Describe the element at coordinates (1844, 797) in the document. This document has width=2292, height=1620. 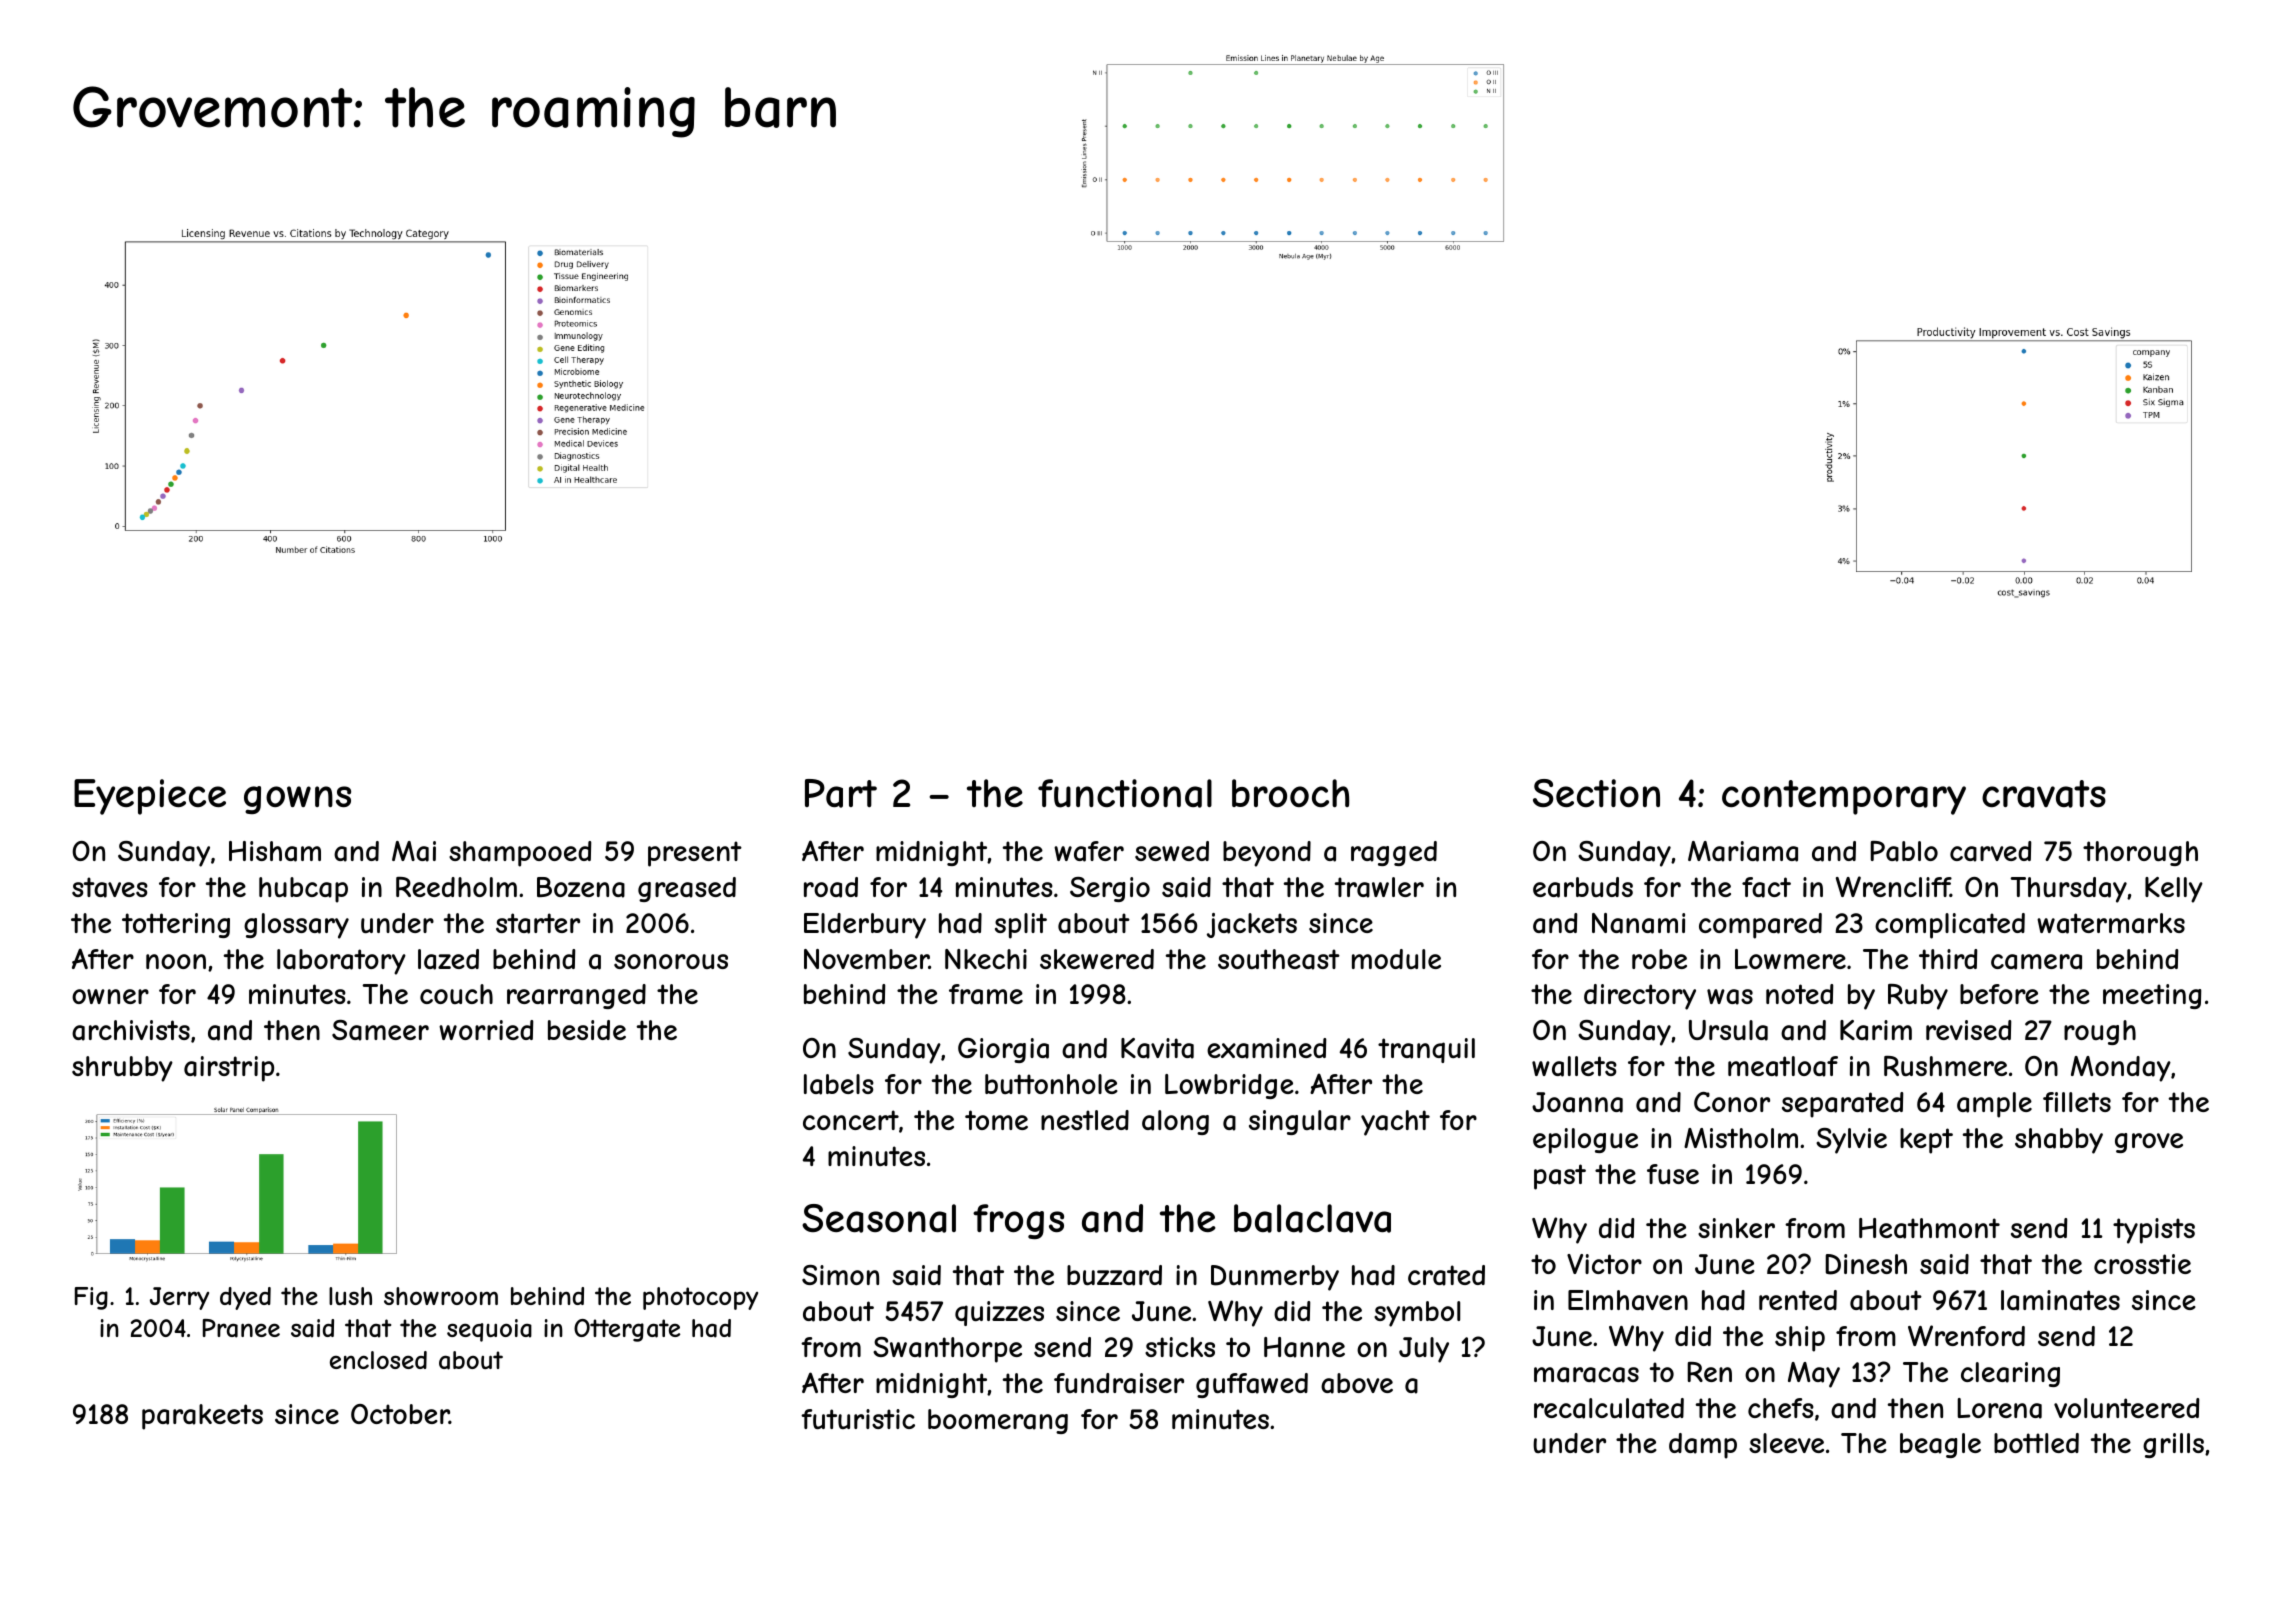
I see `contemporary` at that location.
